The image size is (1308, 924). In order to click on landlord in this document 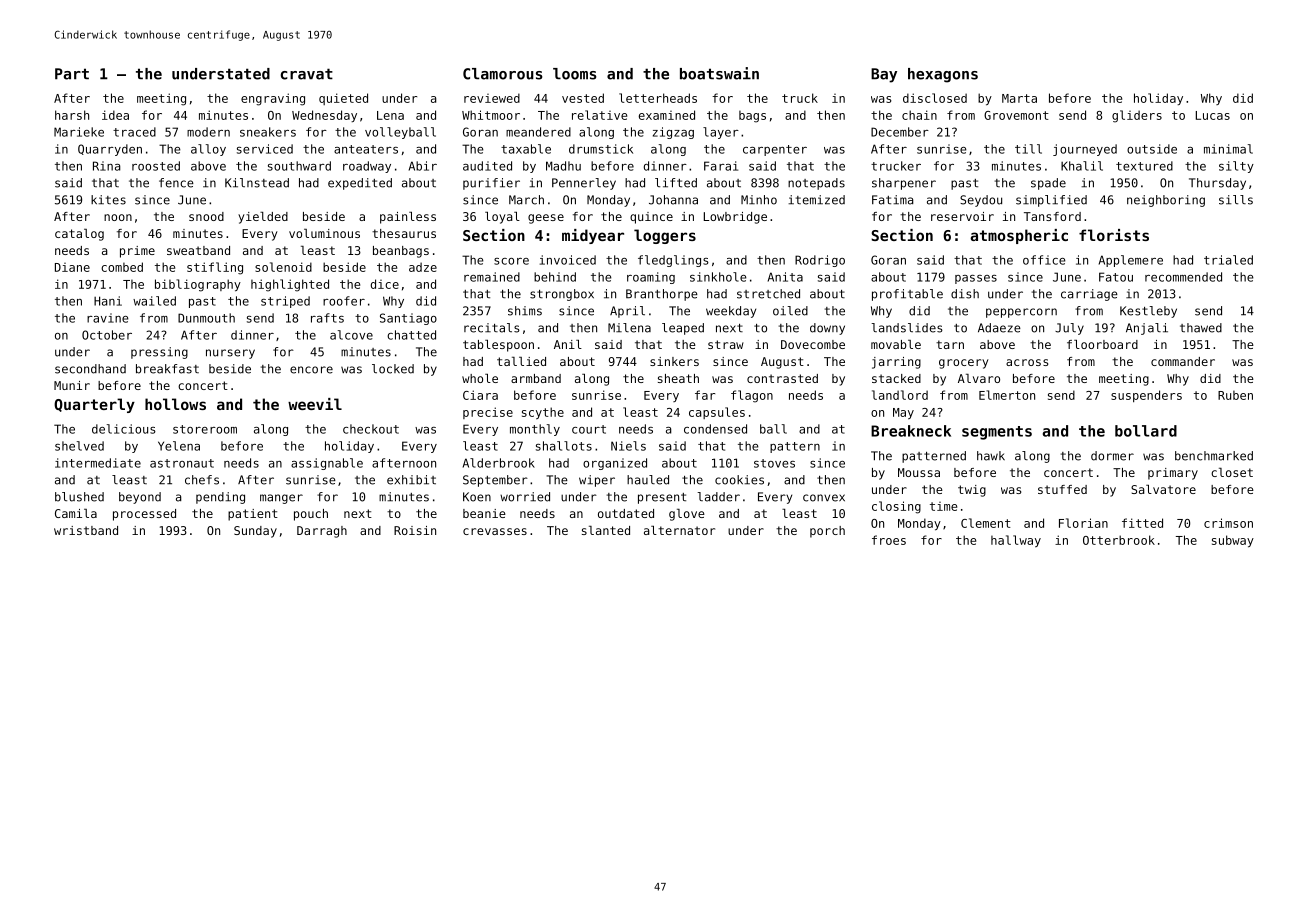, I will do `click(900, 395)`.
